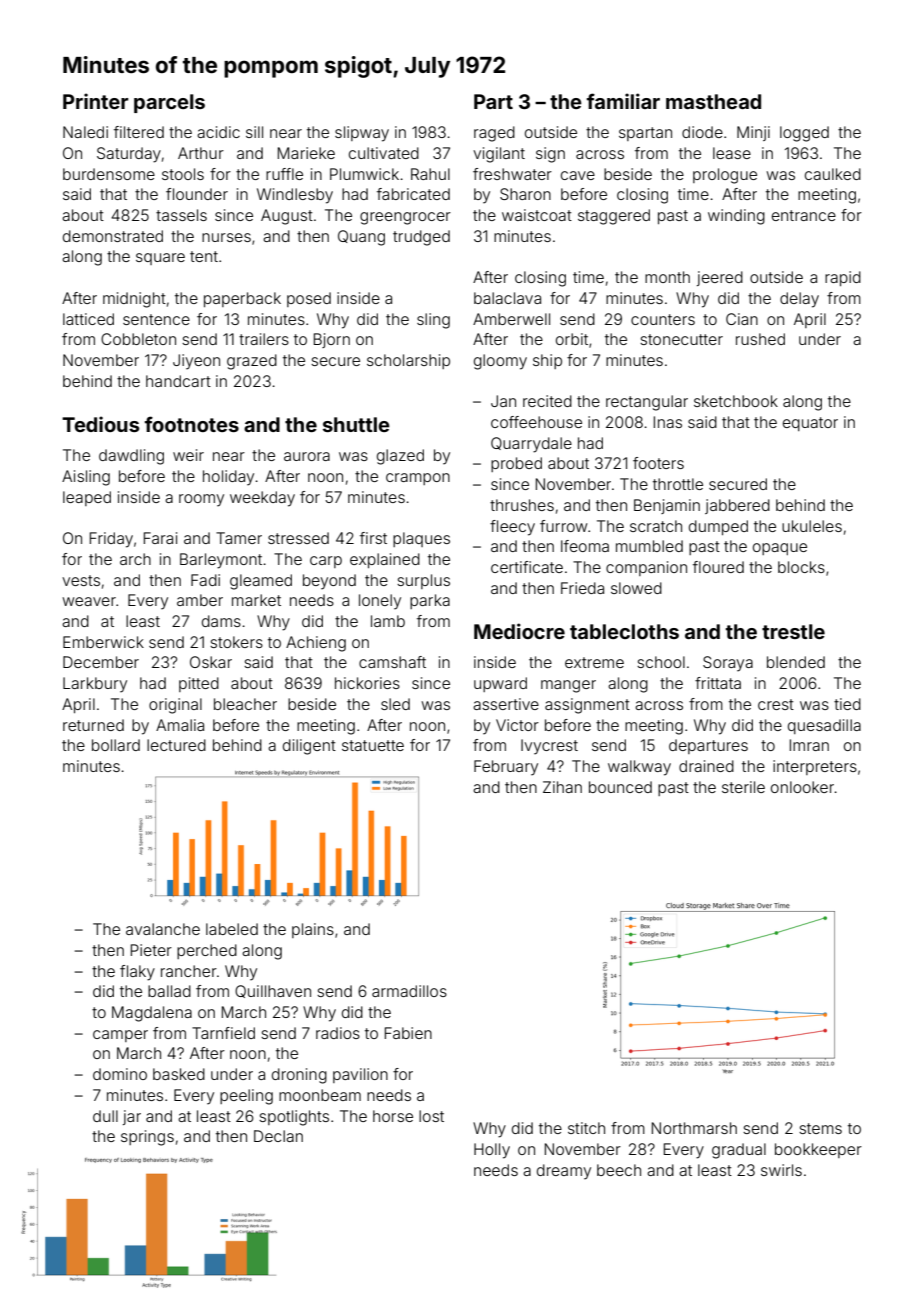 Image resolution: width=924 pixels, height=1308 pixels. What do you see at coordinates (728, 664) in the image?
I see `Soraya` at bounding box center [728, 664].
